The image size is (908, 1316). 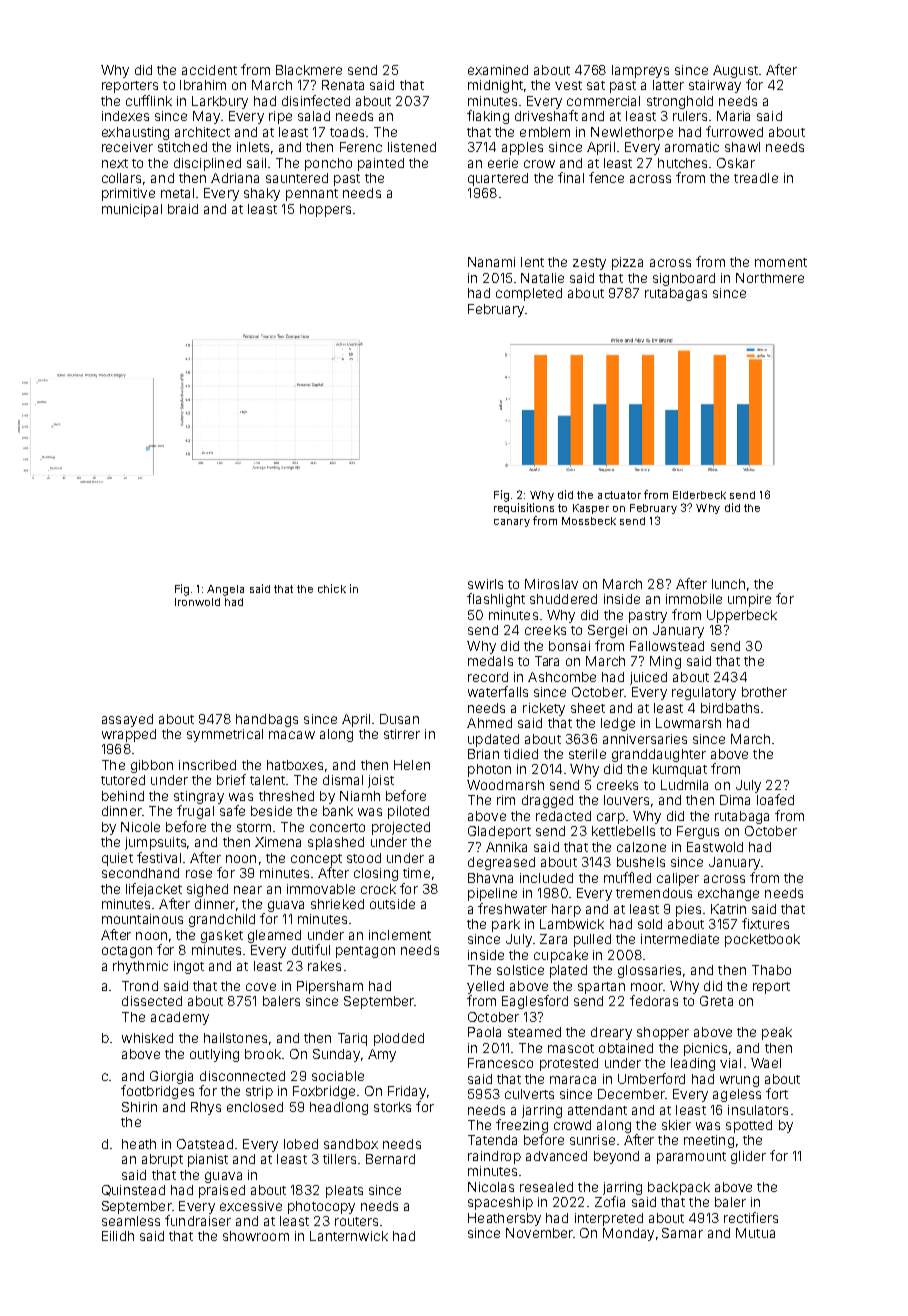 I want to click on updated, so click(x=493, y=740).
